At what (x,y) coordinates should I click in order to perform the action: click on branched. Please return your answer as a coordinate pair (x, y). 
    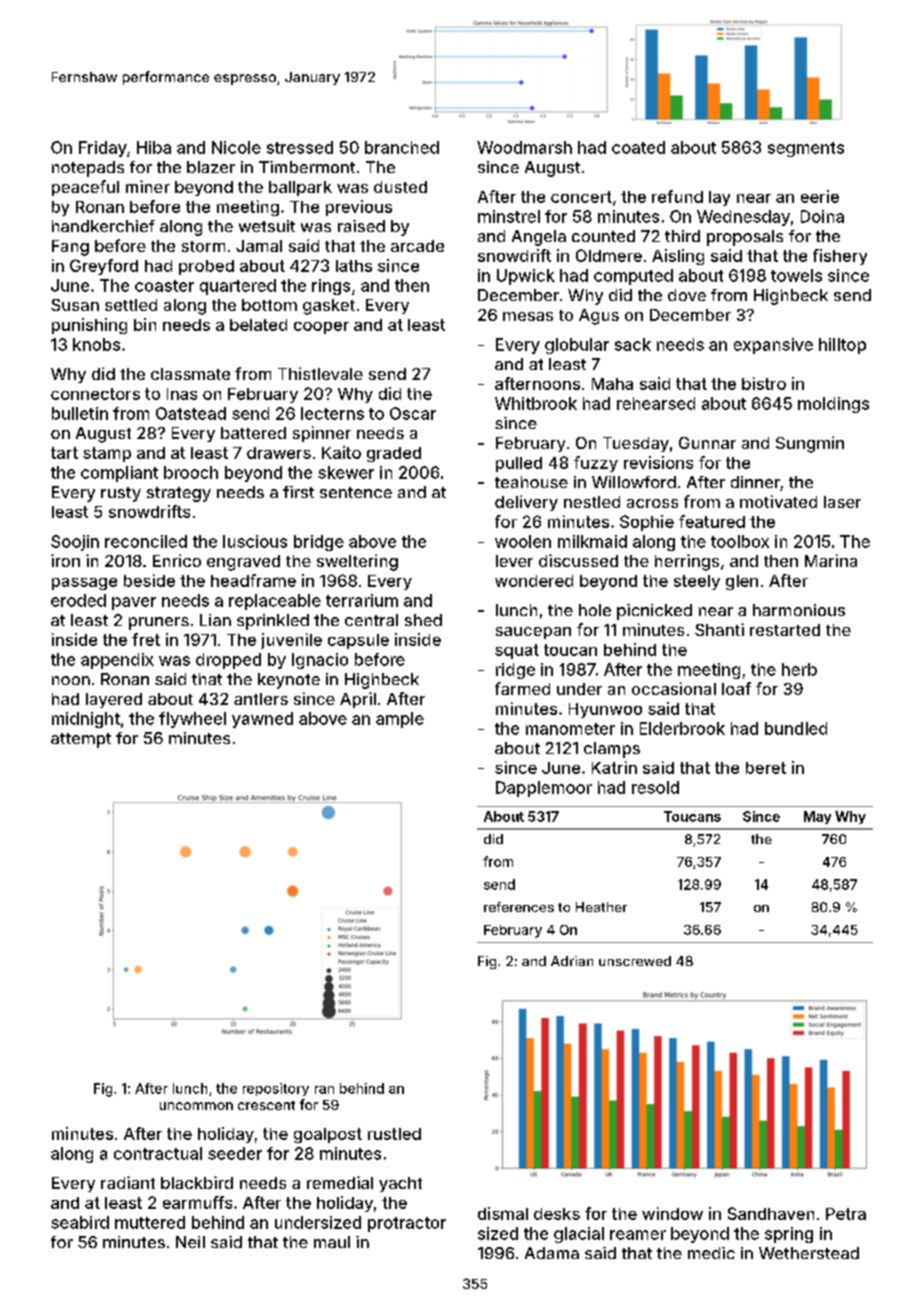
    Looking at the image, I should click on (402, 147).
